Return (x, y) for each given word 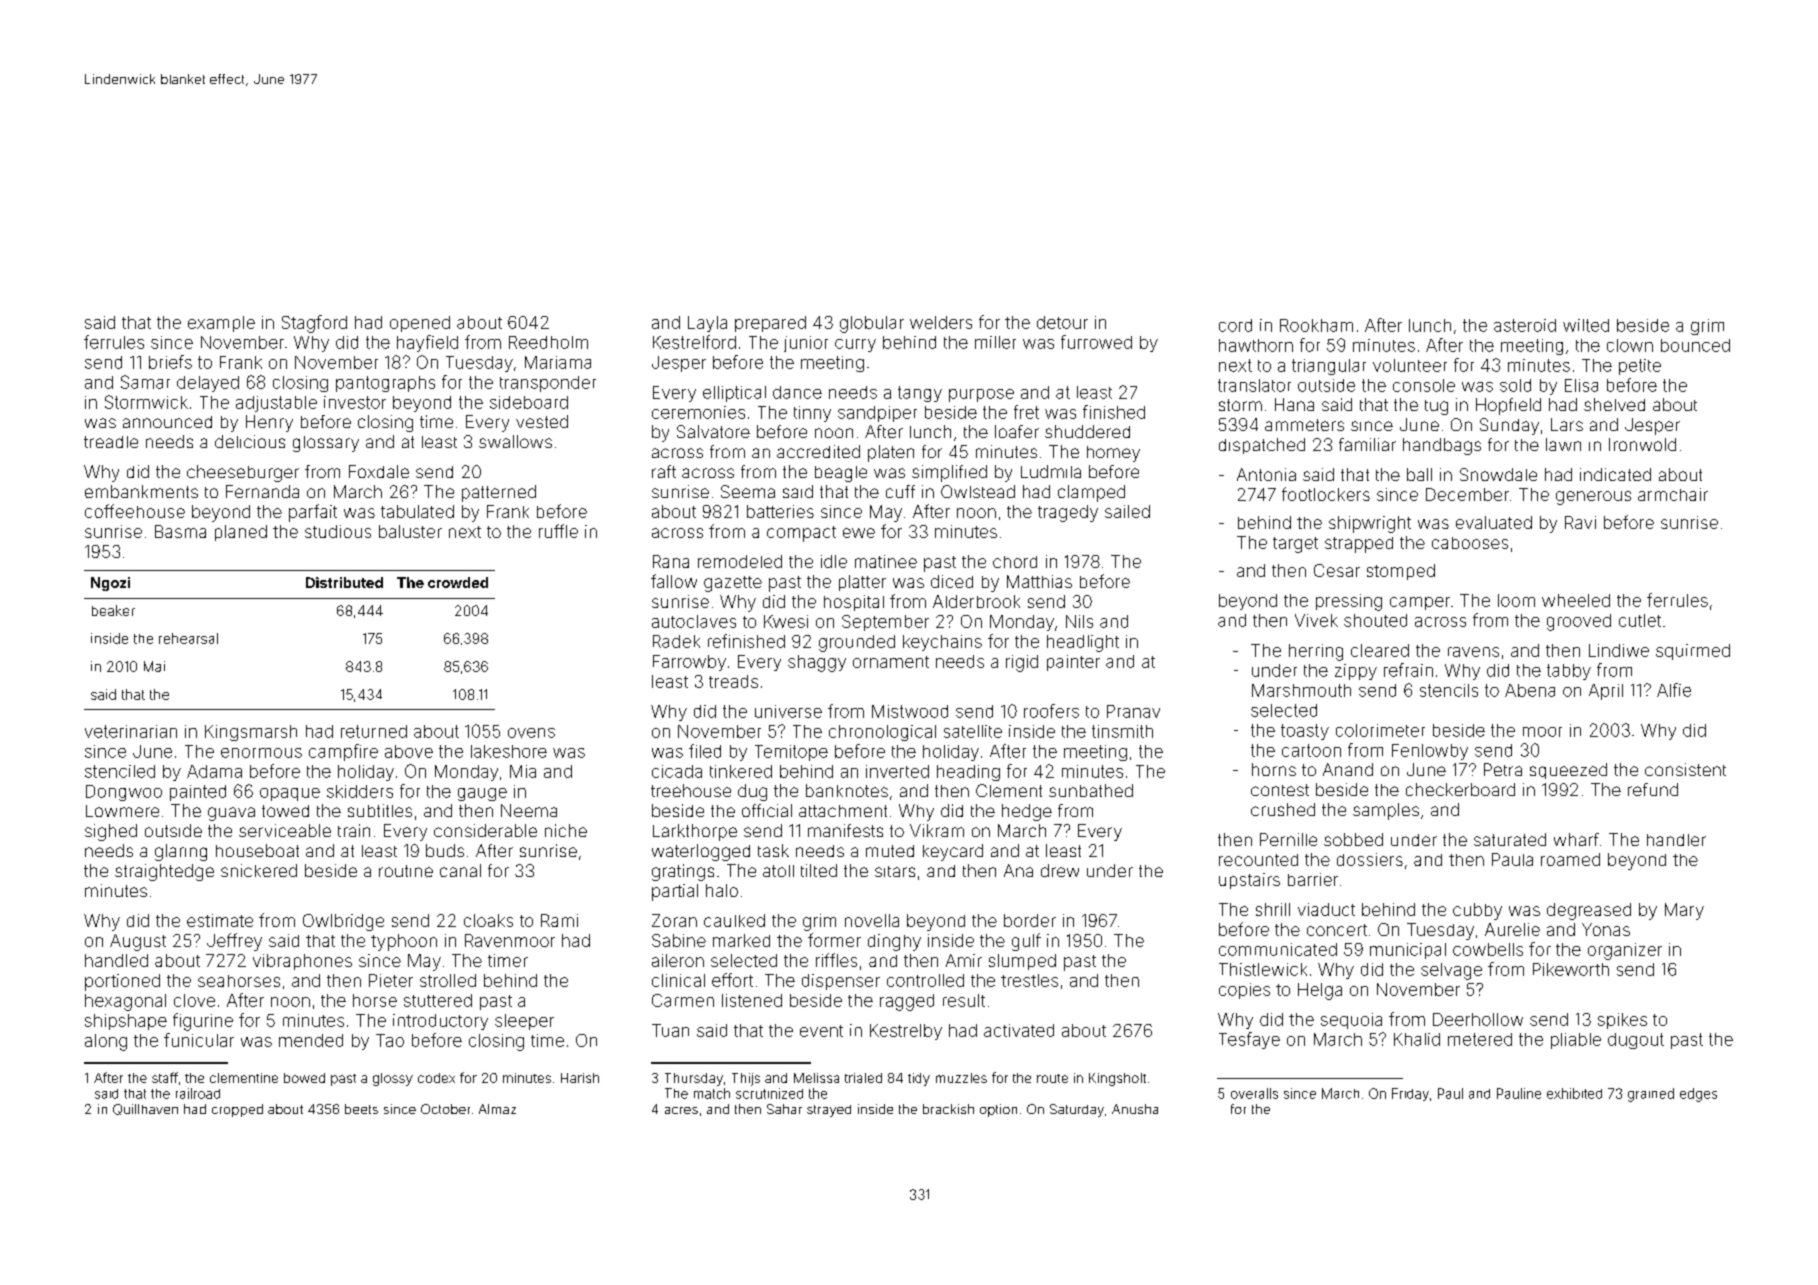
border (1030, 920)
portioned (122, 982)
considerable (485, 830)
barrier (1313, 879)
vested (542, 421)
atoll (778, 871)
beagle (841, 474)
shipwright (1370, 524)
